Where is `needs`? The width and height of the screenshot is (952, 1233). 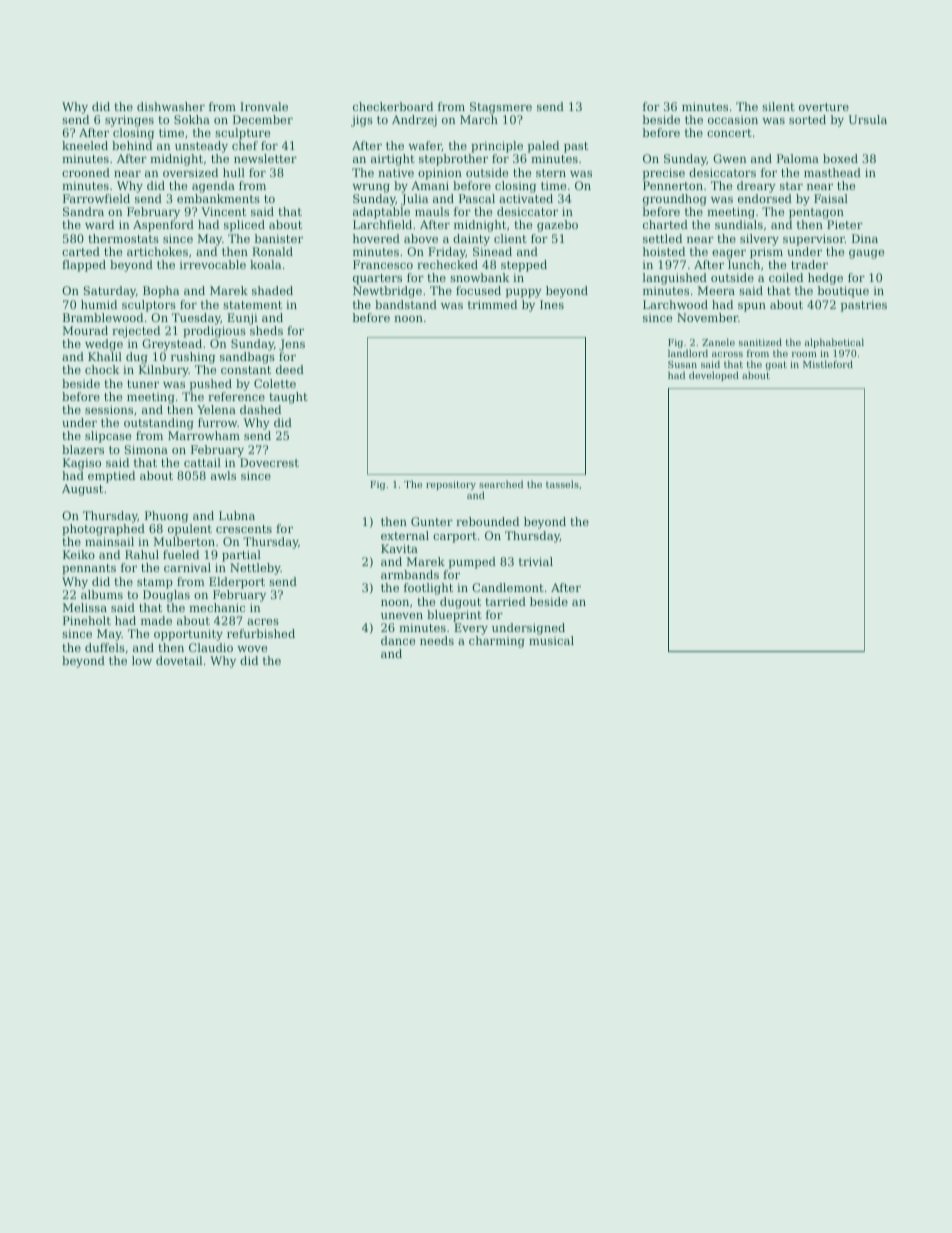
needs is located at coordinates (437, 640).
